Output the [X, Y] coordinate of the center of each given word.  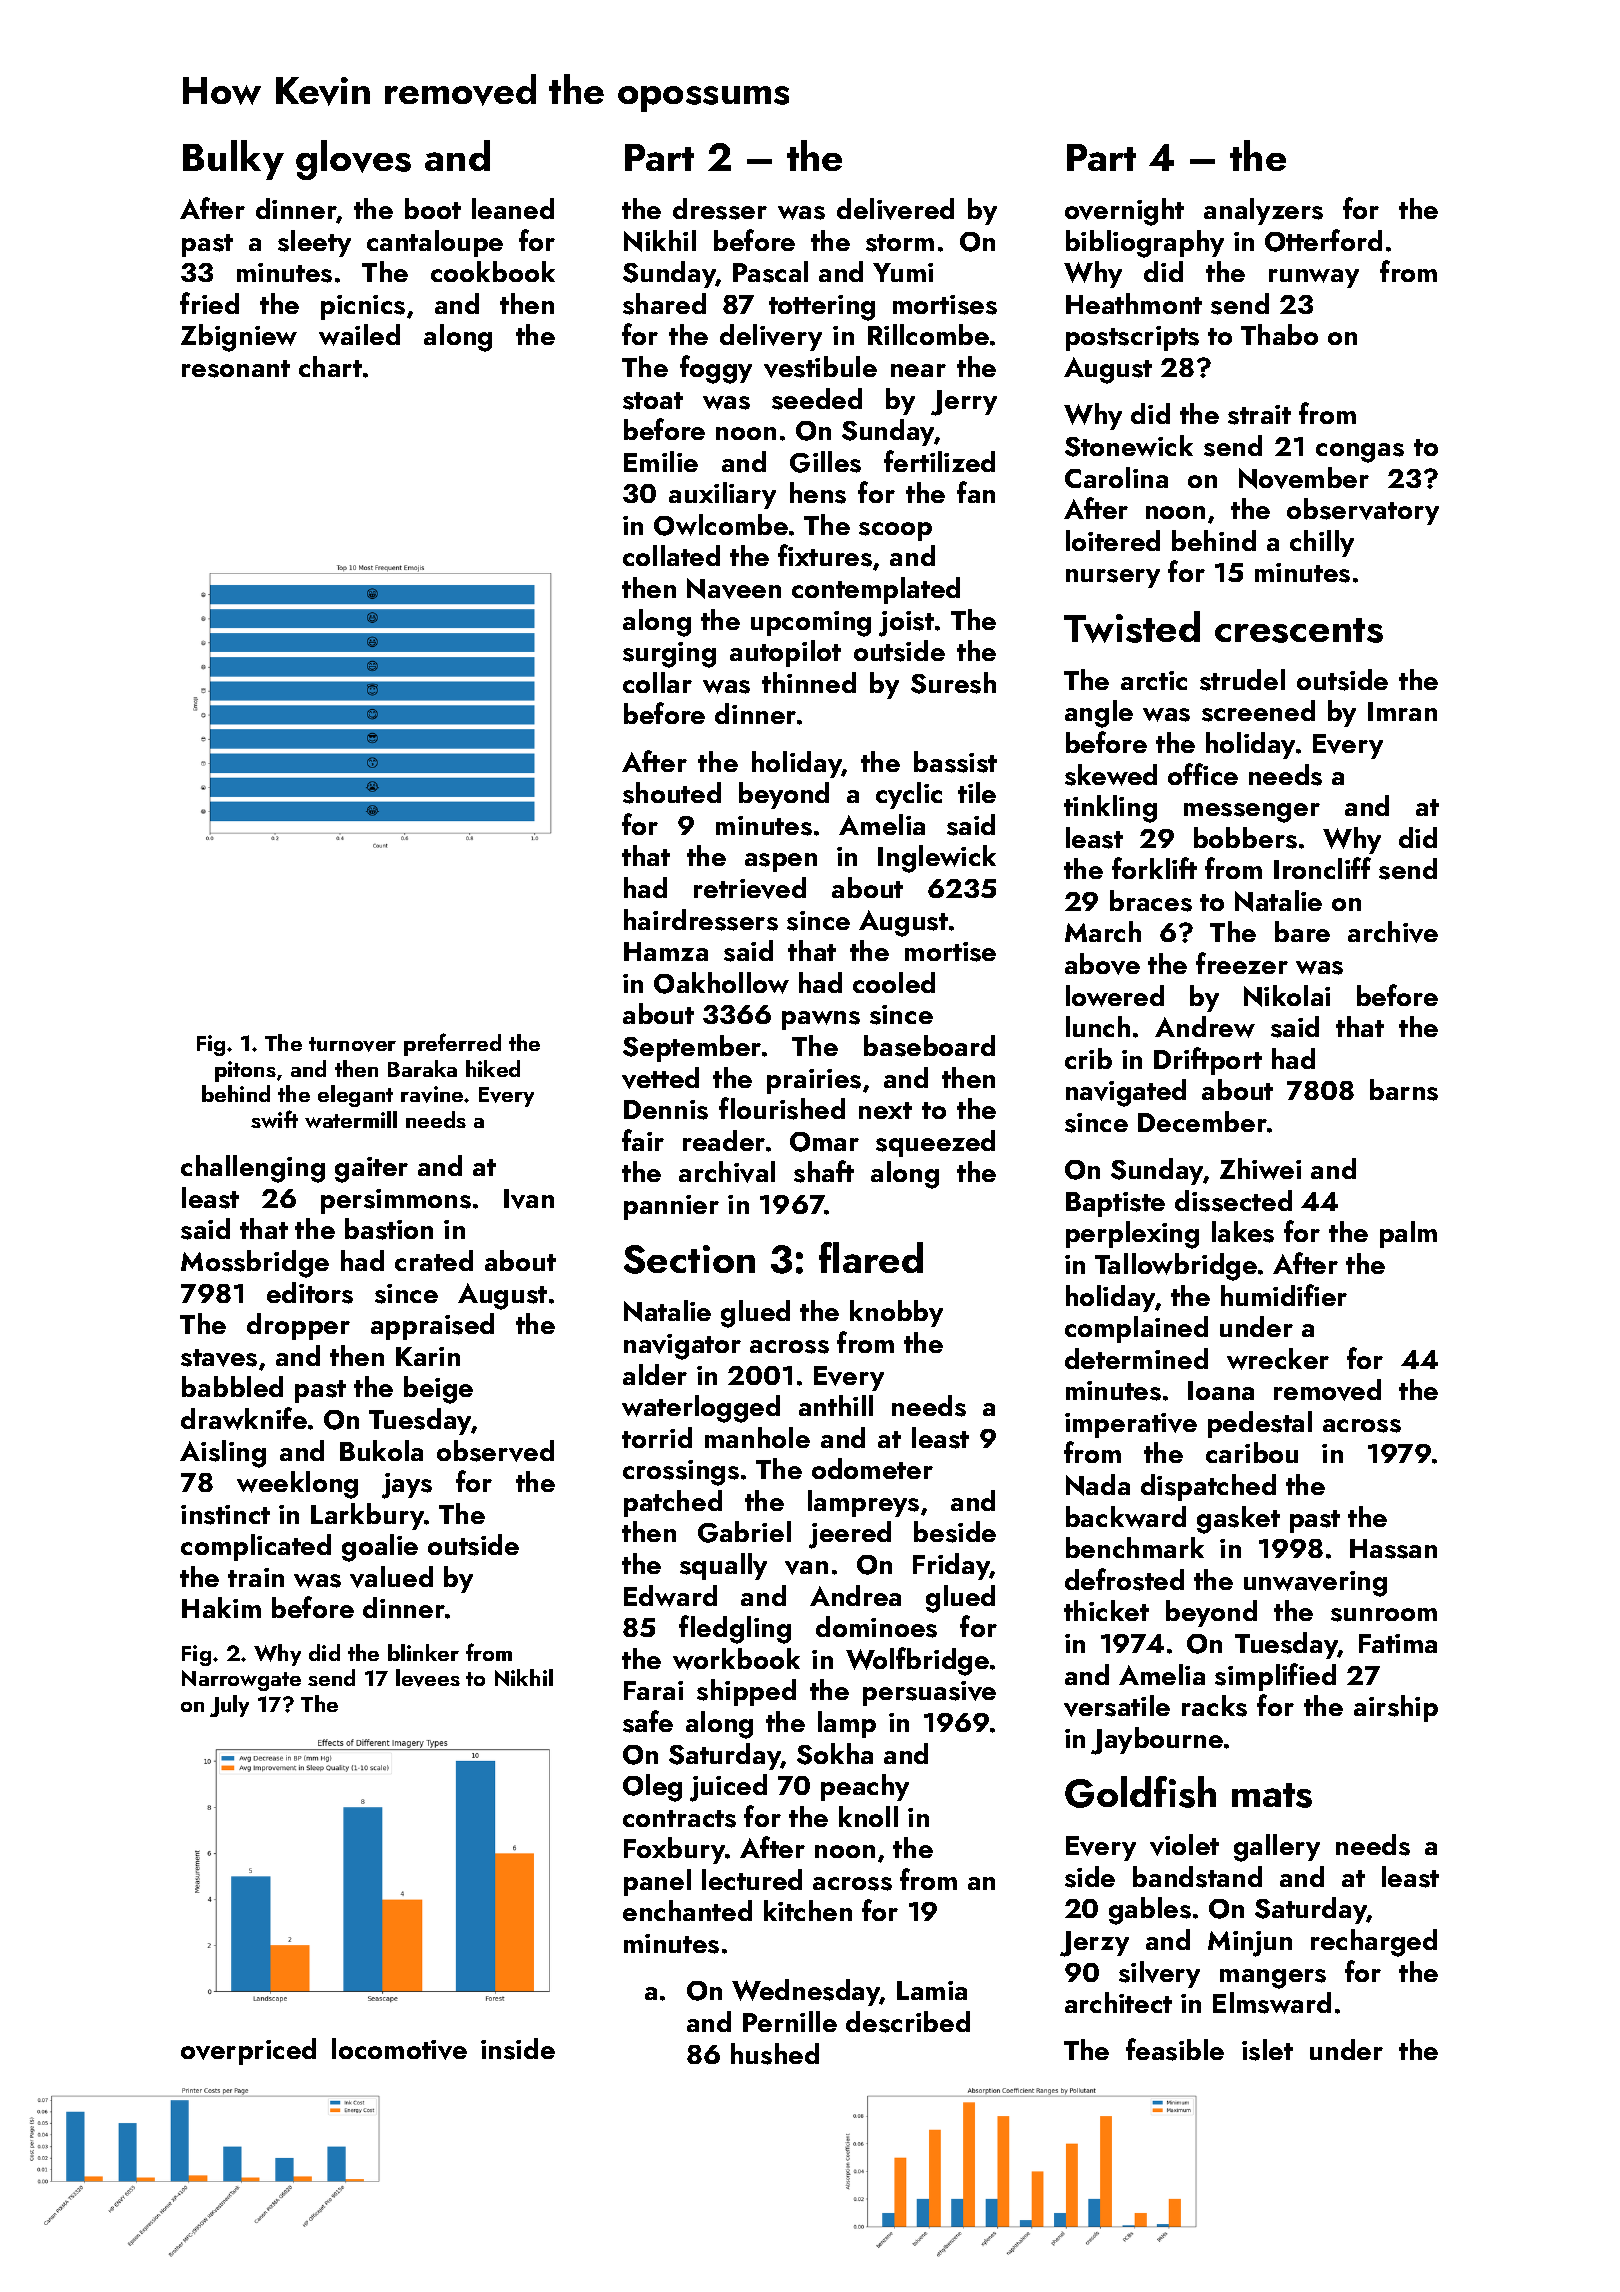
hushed [775, 2054]
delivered [895, 209]
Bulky [233, 160]
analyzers [1263, 211]
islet [1267, 2050]
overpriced [248, 2051]
